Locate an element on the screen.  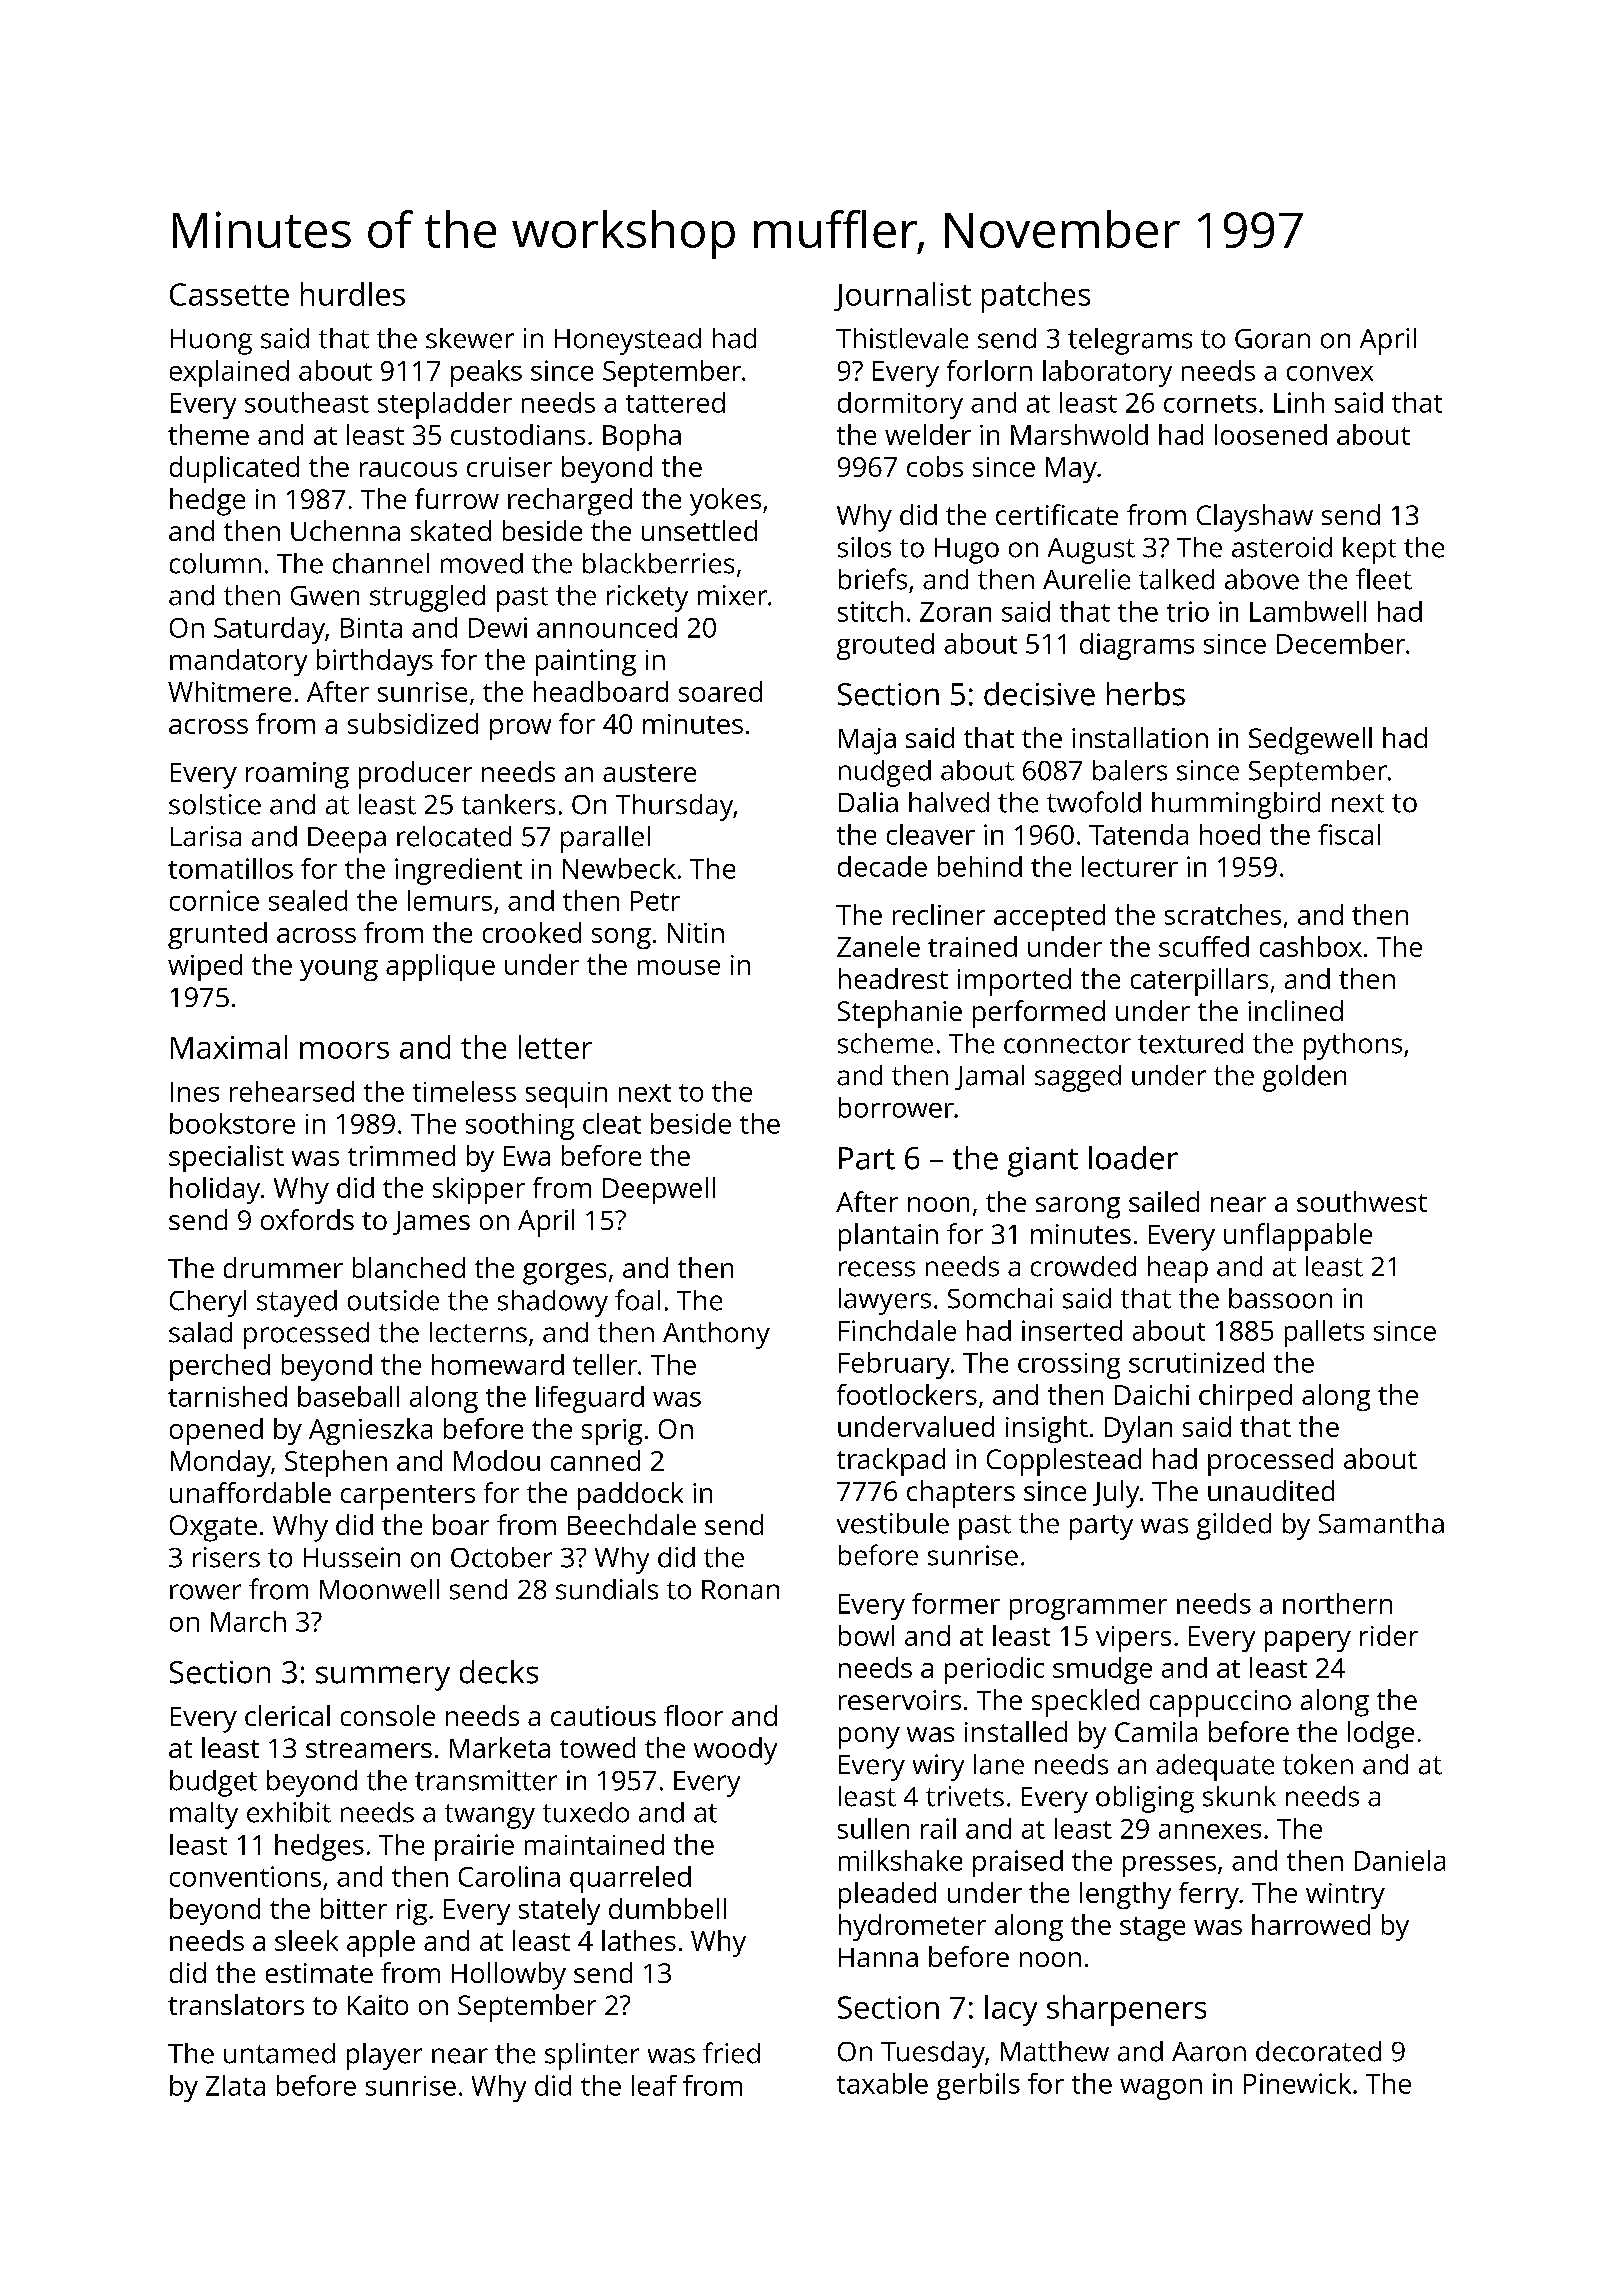
solstice is located at coordinates (215, 804).
